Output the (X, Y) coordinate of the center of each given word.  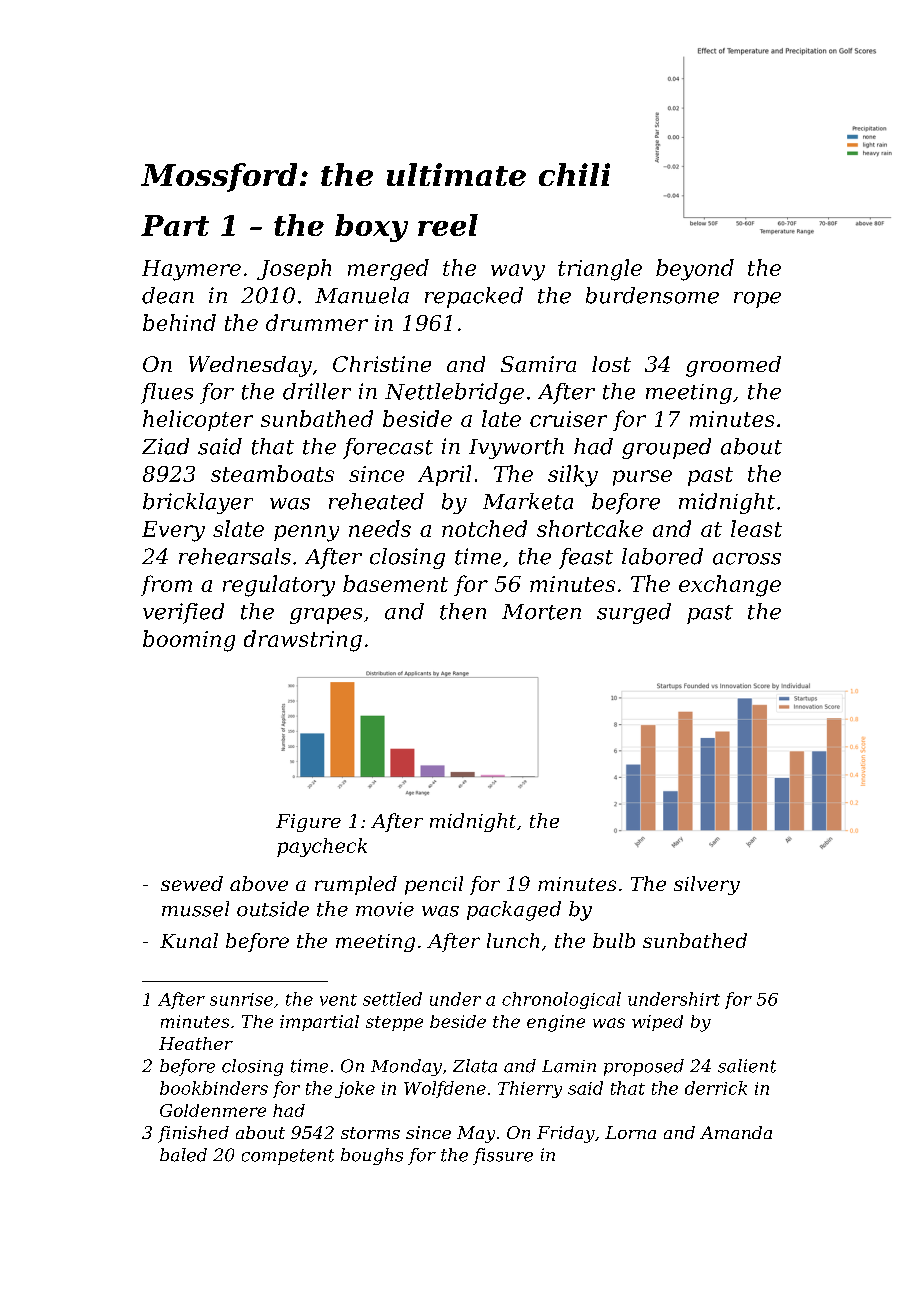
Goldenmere (213, 1110)
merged (388, 270)
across (747, 559)
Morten (541, 612)
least (756, 528)
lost (611, 364)
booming (189, 641)
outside (273, 909)
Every (173, 531)
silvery (707, 885)
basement (395, 583)
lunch (513, 940)
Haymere (191, 270)
